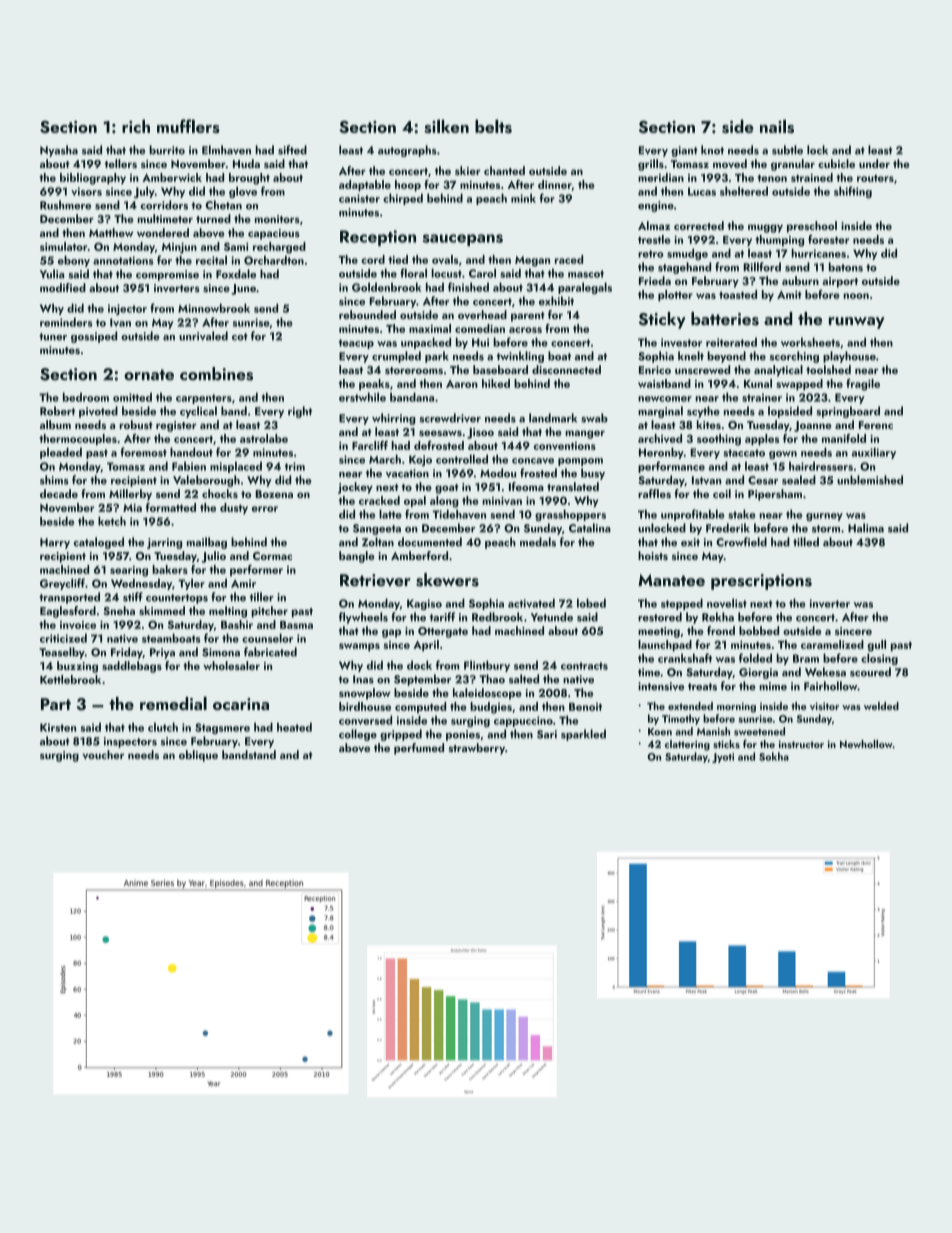  Describe the element at coordinates (86, 397) in the screenshot. I see `bedroom` at that location.
